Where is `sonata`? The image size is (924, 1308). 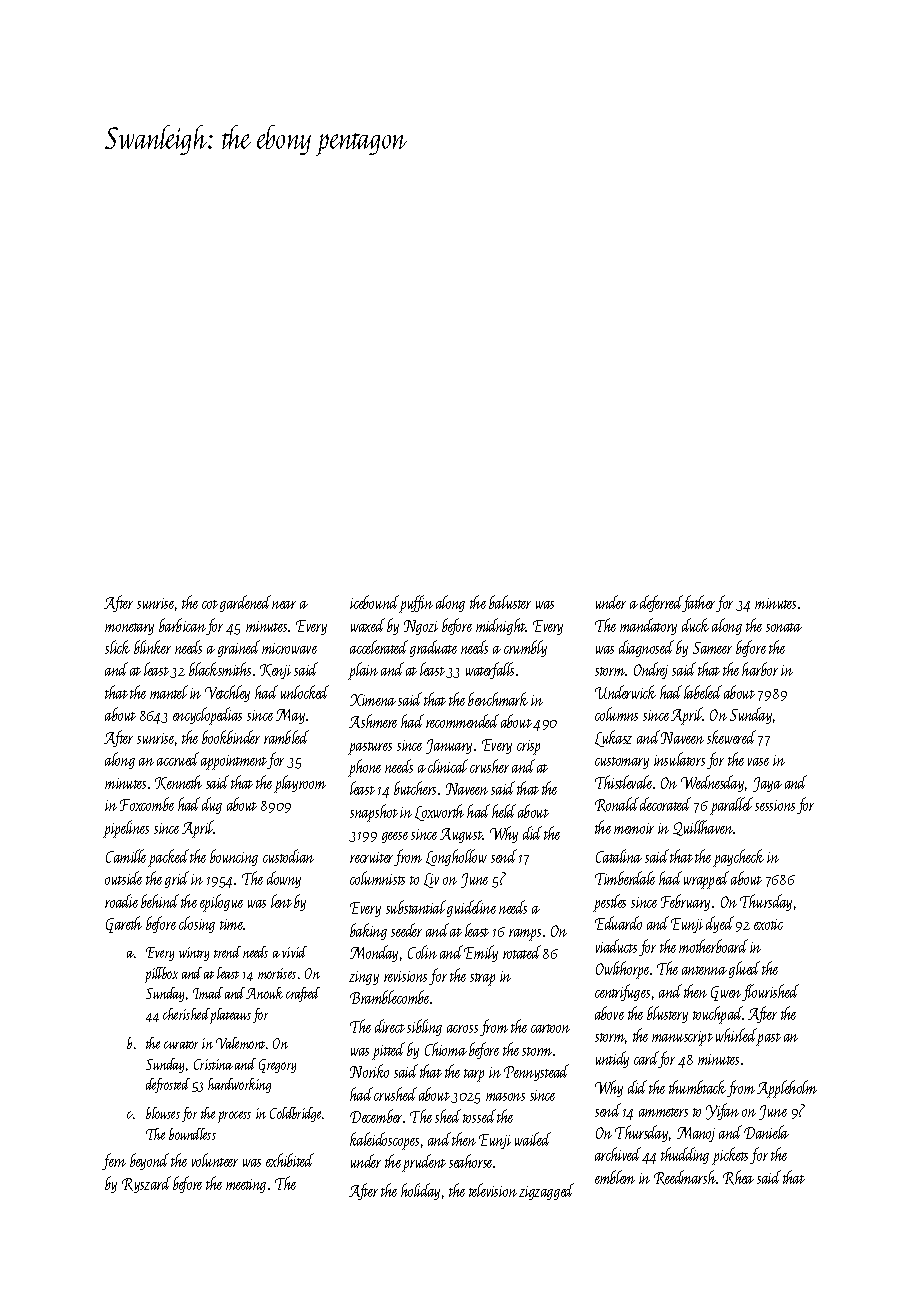
sonata is located at coordinates (784, 627).
